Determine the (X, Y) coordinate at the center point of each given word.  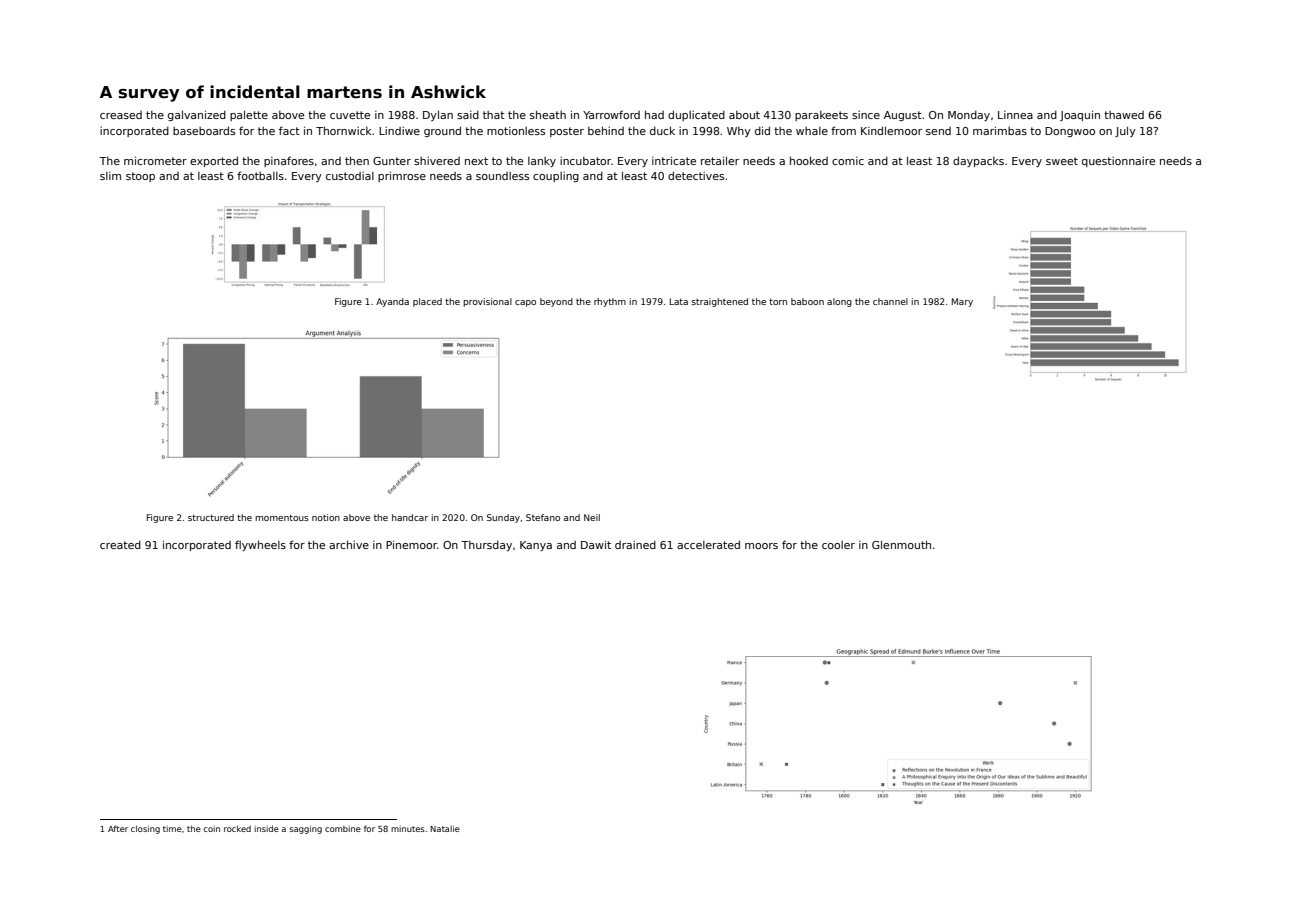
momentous (282, 518)
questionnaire (1118, 162)
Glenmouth (901, 544)
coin (211, 829)
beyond (556, 302)
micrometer (155, 160)
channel (890, 301)
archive (349, 544)
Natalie (445, 828)
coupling (556, 177)
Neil (592, 517)
